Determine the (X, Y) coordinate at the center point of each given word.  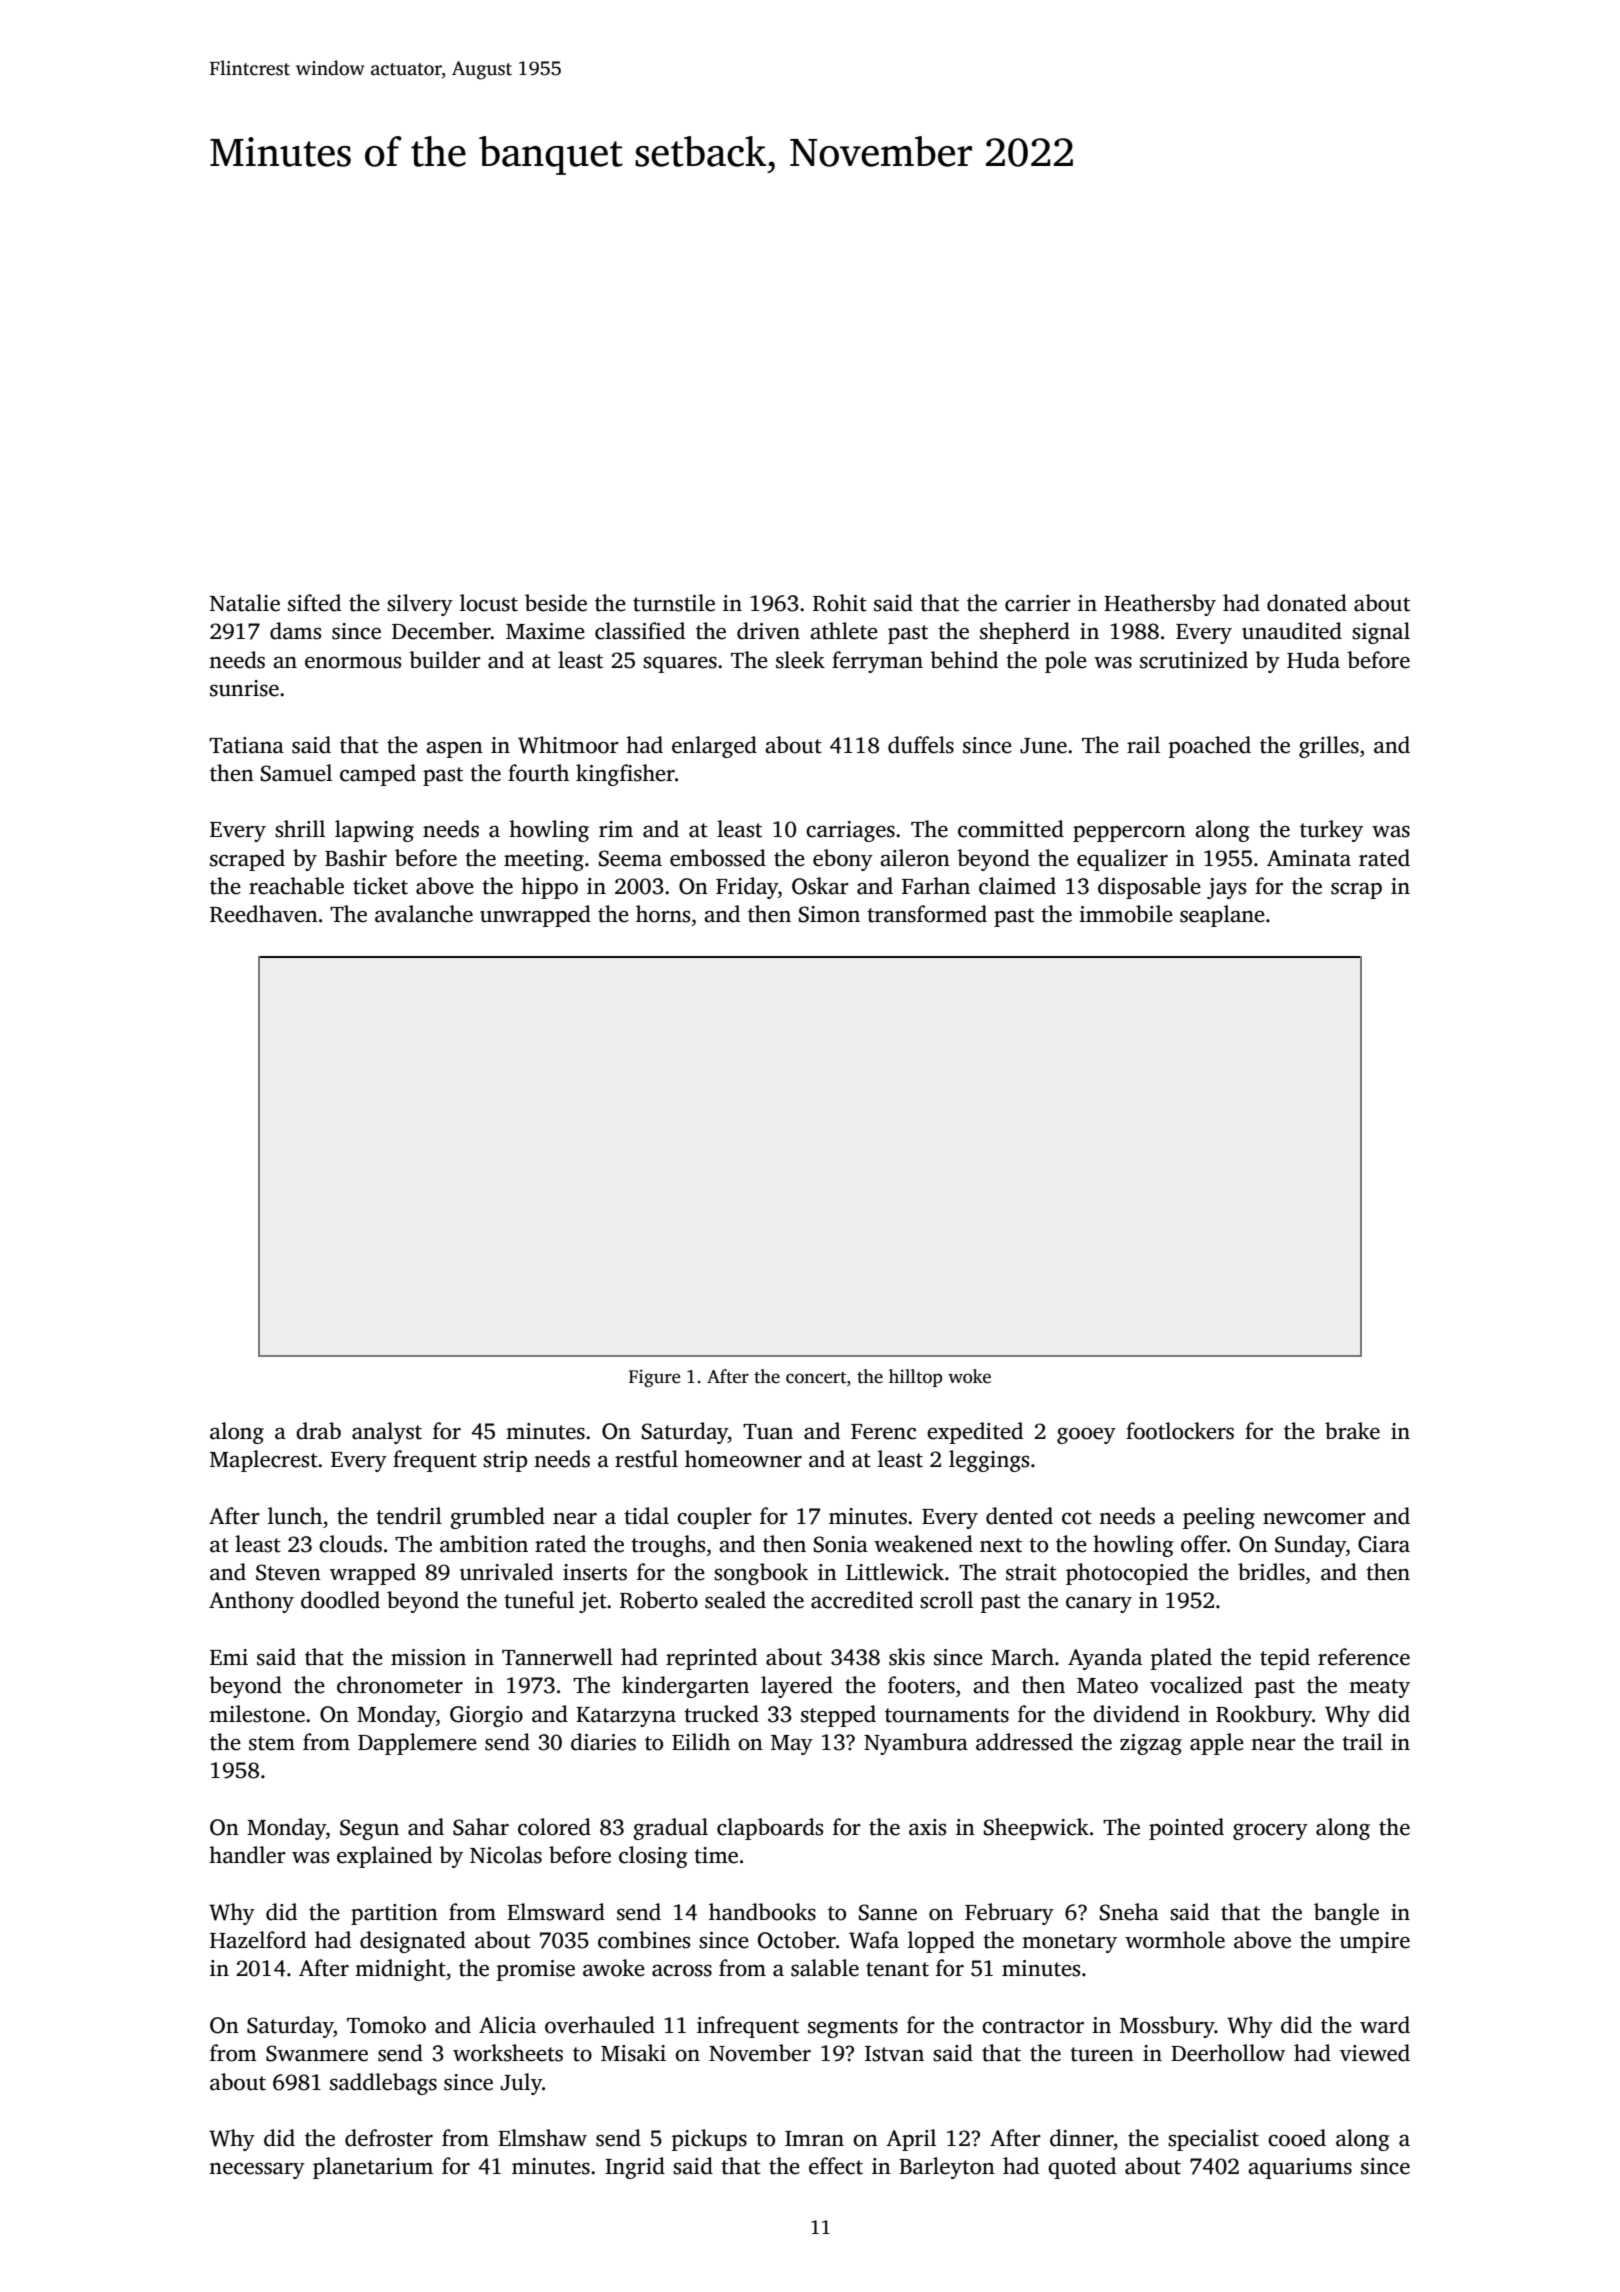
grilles (1329, 747)
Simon (829, 914)
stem (272, 1743)
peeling (1219, 1518)
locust (489, 603)
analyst (387, 1433)
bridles (1271, 1572)
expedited (975, 1433)
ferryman (877, 662)
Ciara (1384, 1544)
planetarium (373, 2168)
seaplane (1222, 916)
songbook (761, 1574)
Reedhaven (264, 914)
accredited (862, 1600)
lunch (295, 1516)
